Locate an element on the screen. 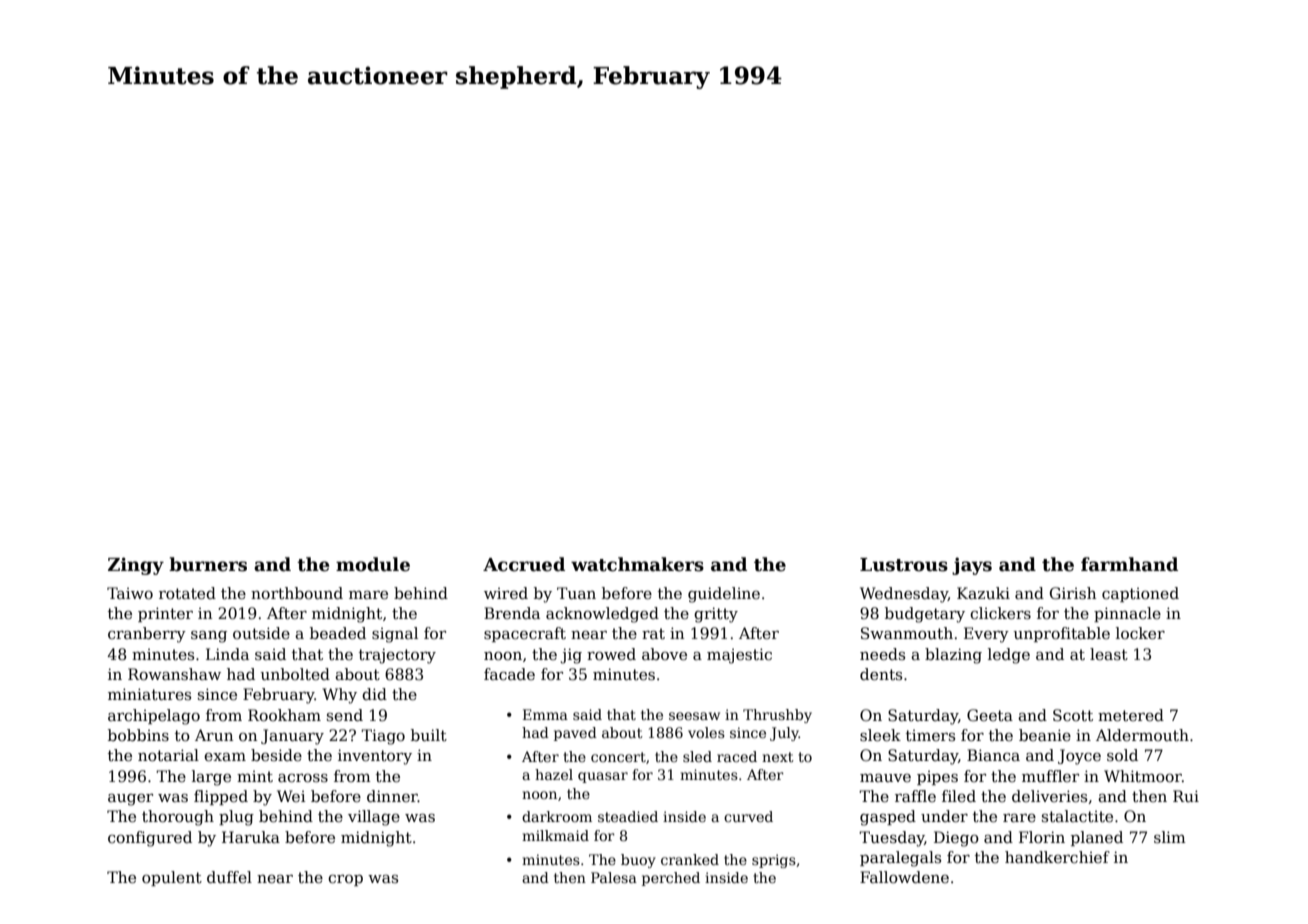  least is located at coordinates (1109, 654).
